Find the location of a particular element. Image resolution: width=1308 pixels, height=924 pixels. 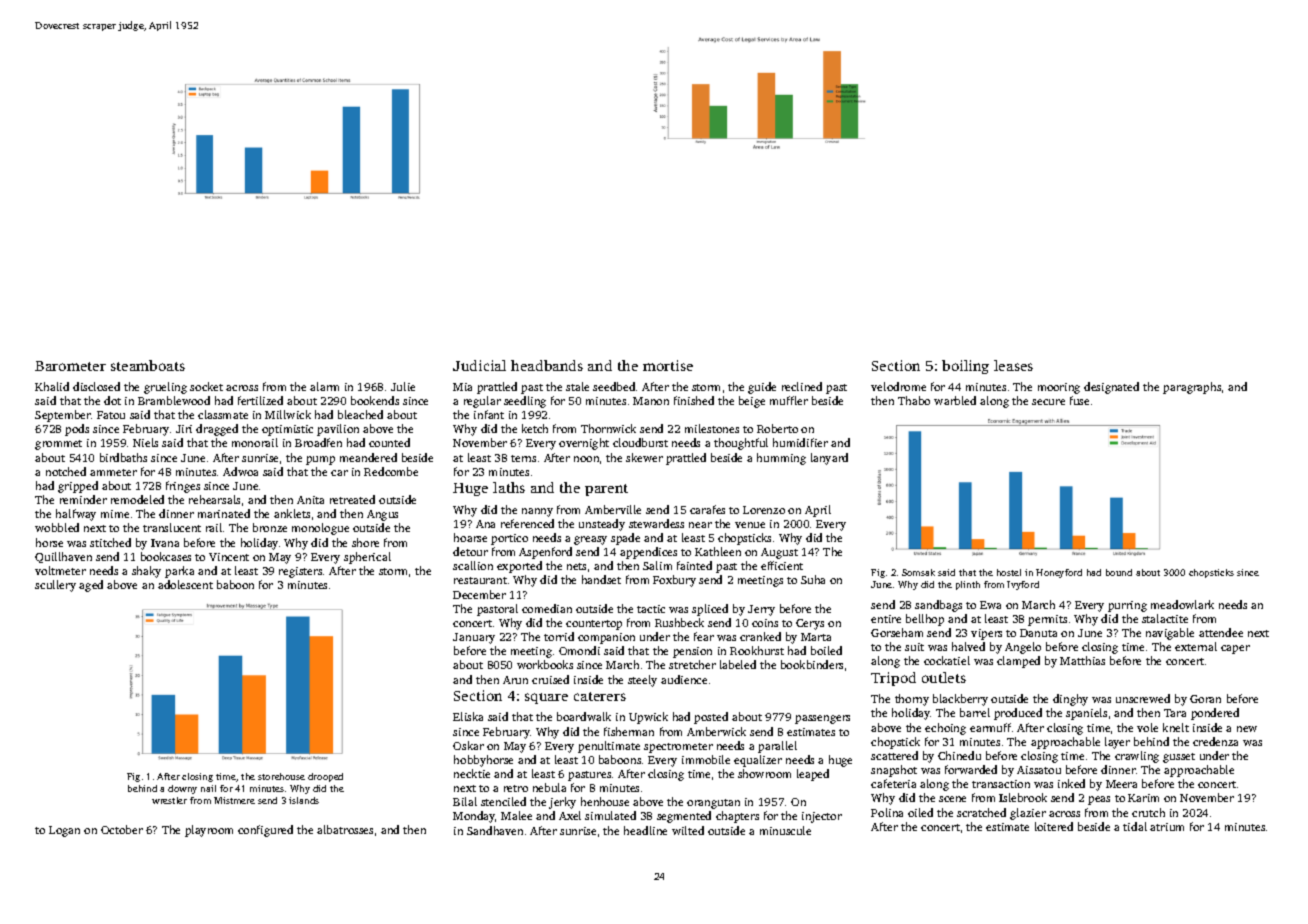

leases is located at coordinates (1013, 365).
